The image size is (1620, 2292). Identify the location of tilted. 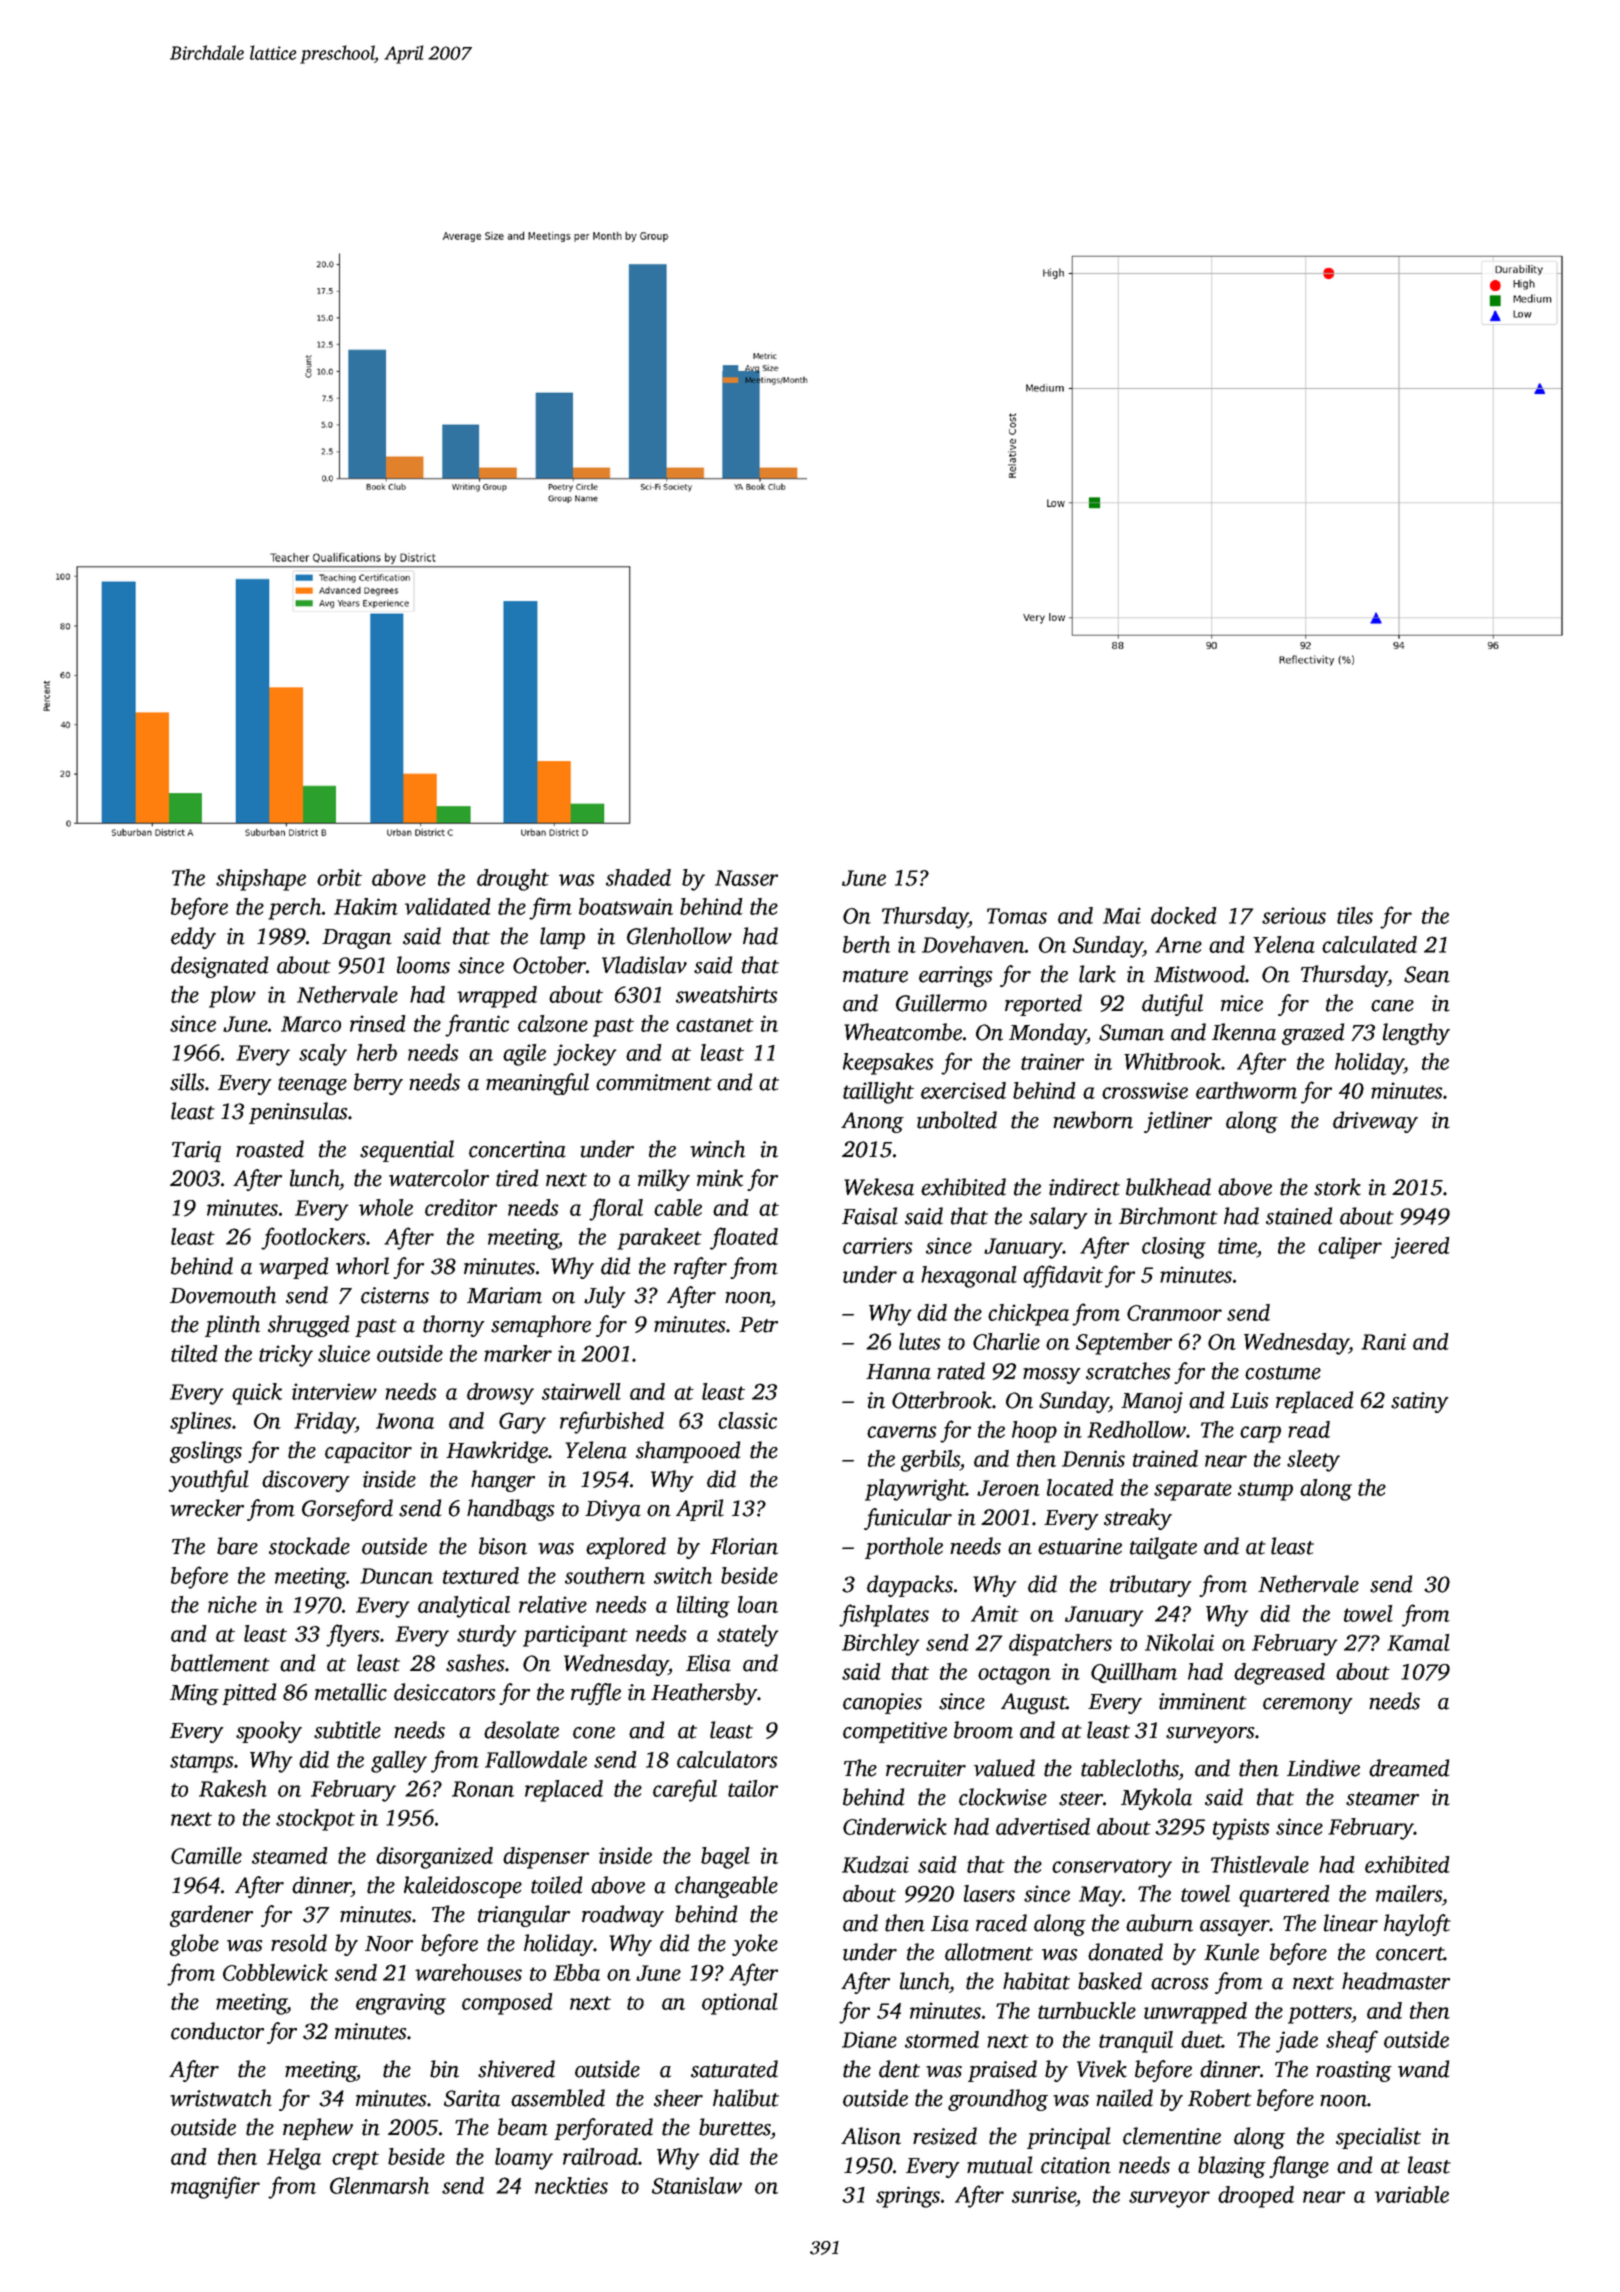
(194, 1353).
